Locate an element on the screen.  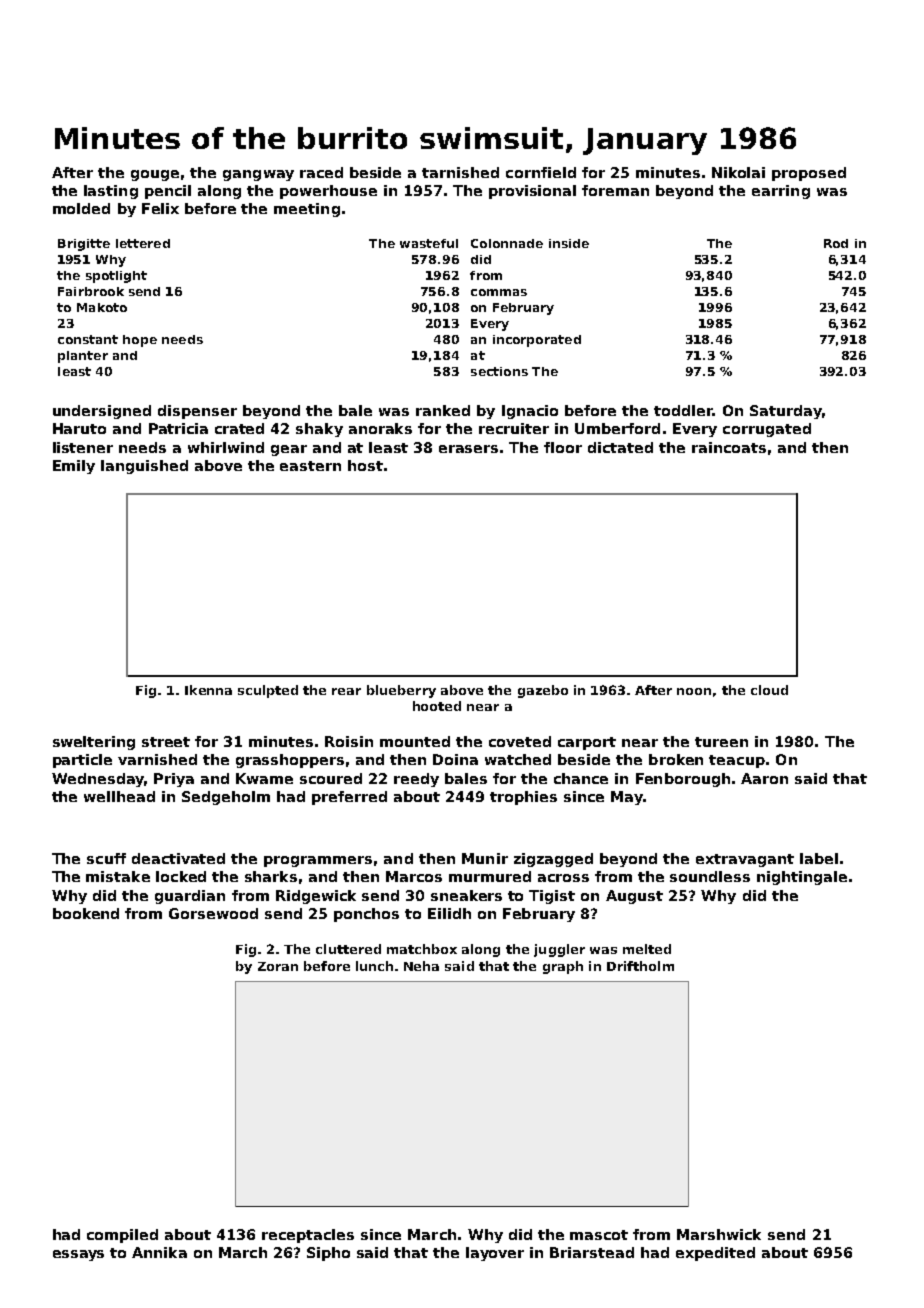
Saturday is located at coordinates (786, 412).
